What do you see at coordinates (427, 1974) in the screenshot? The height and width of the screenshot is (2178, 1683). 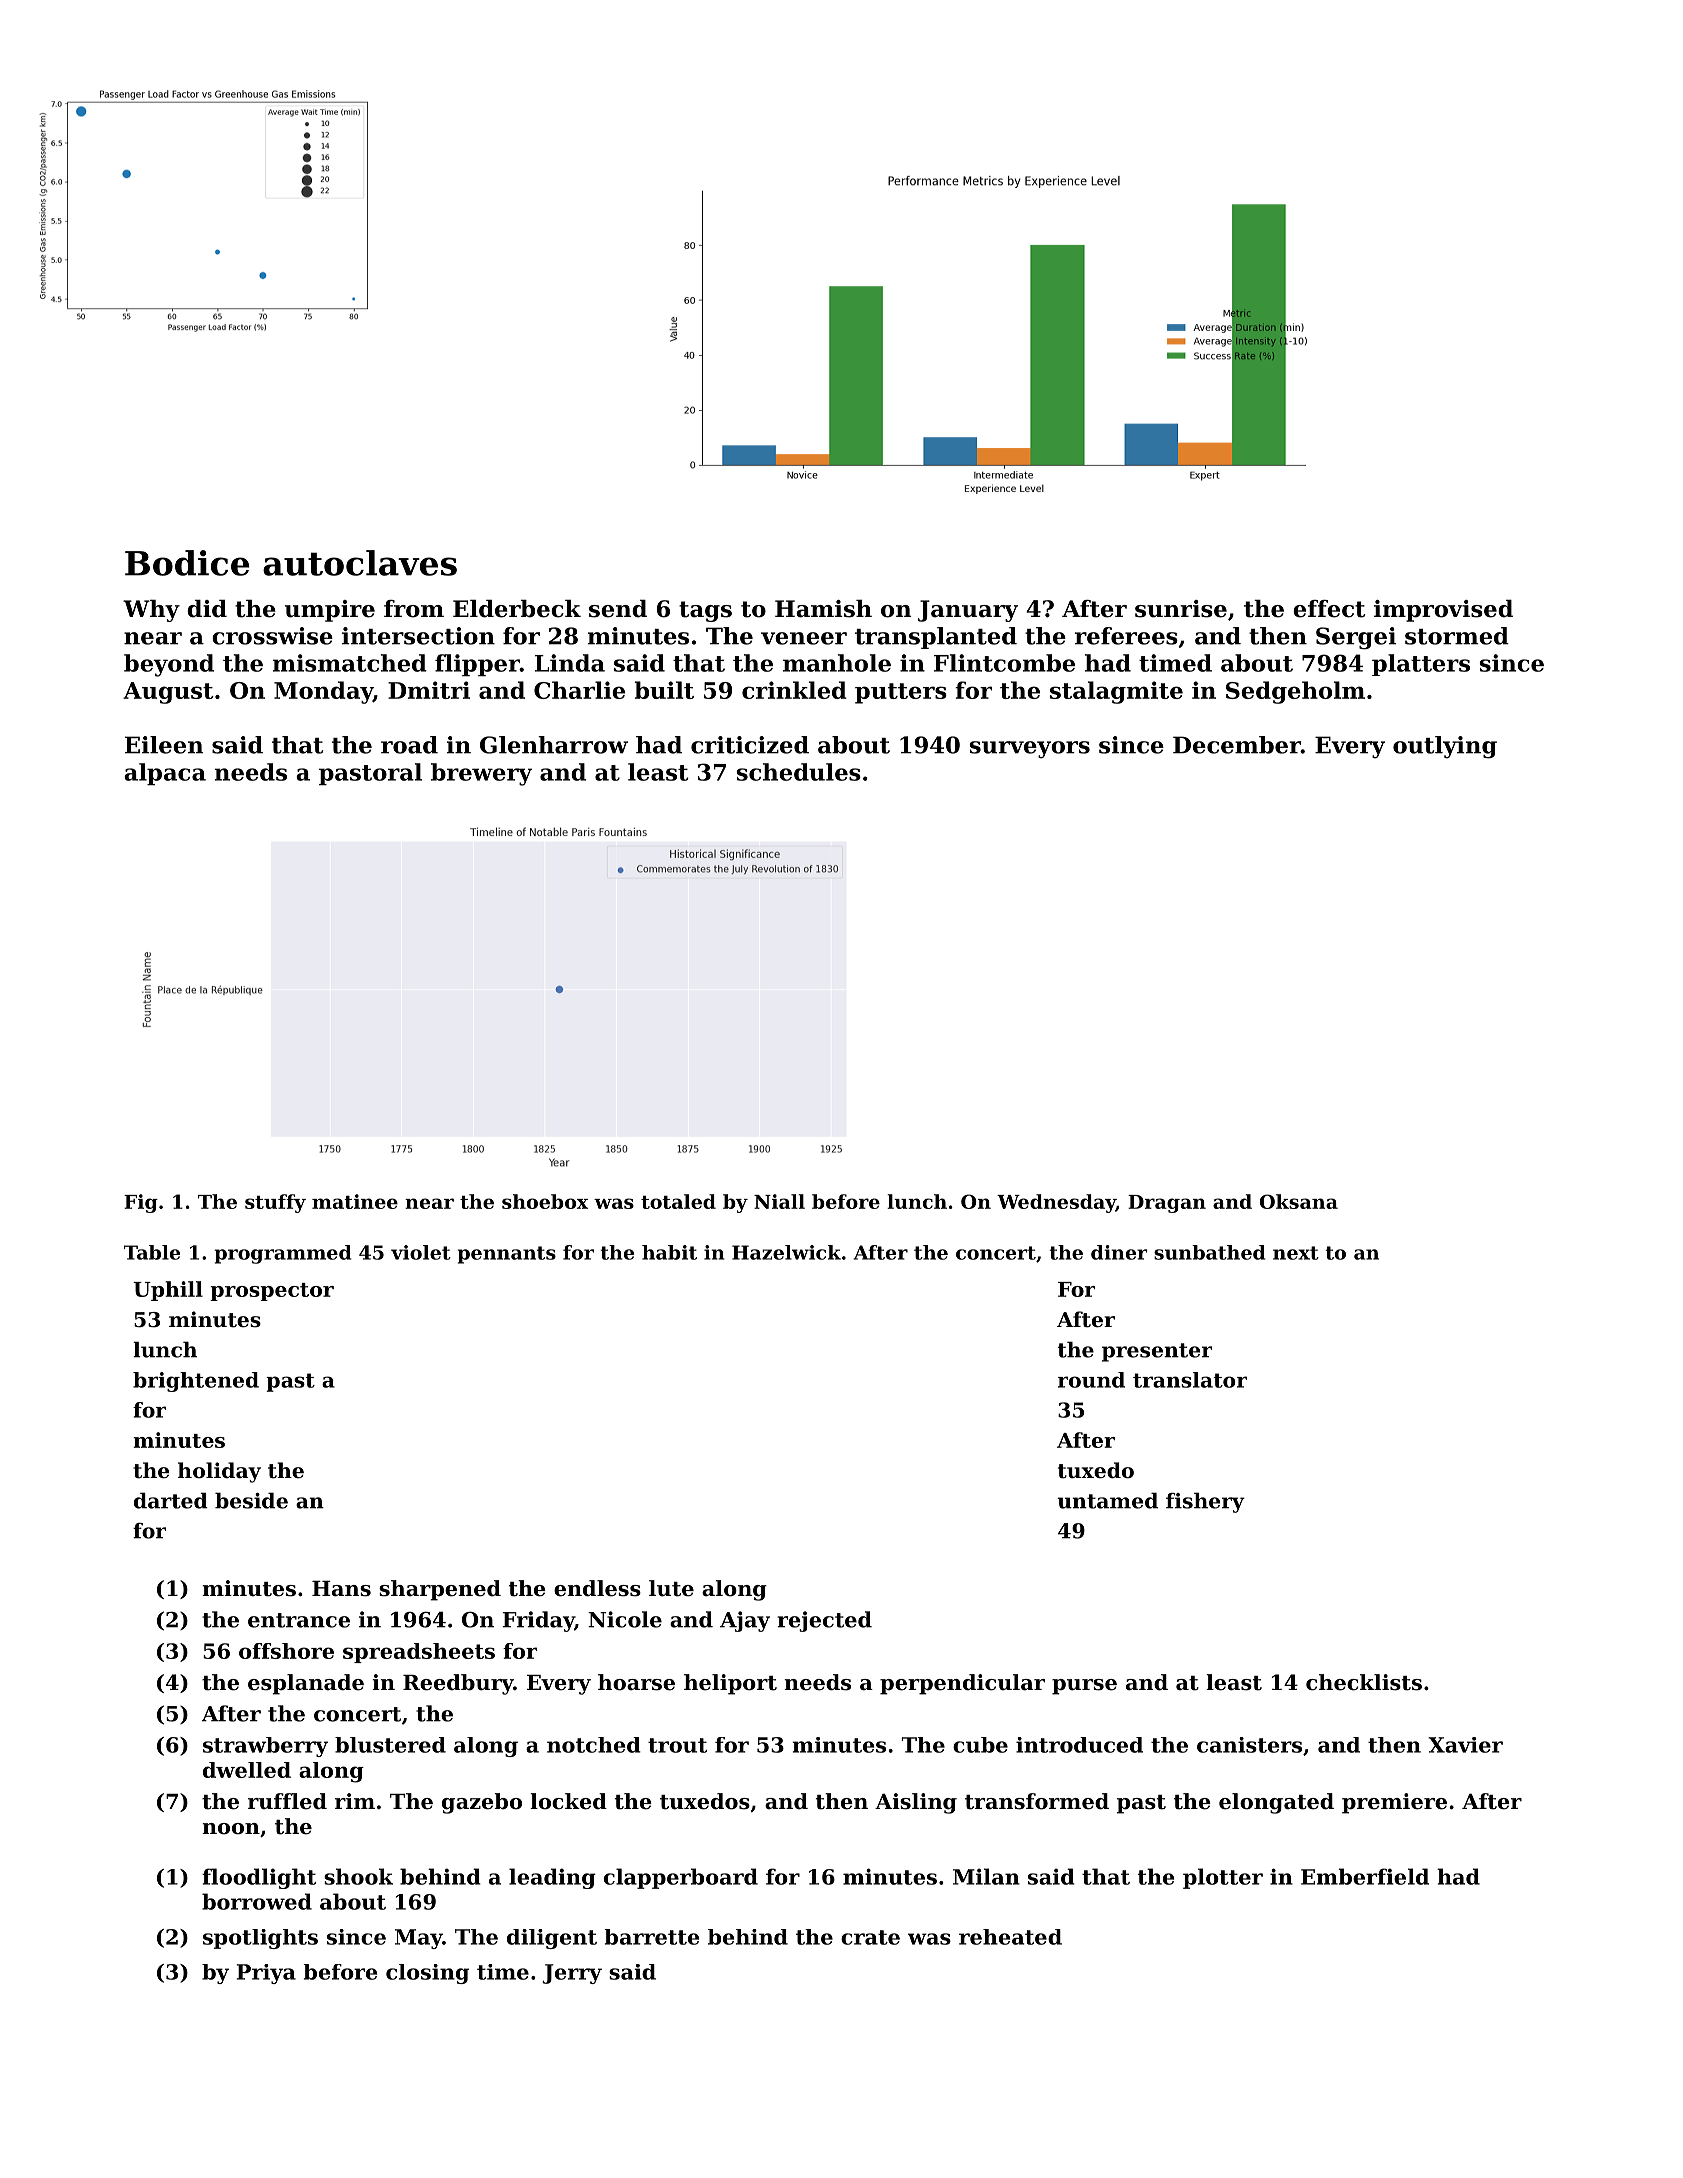 I see `closing` at bounding box center [427, 1974].
